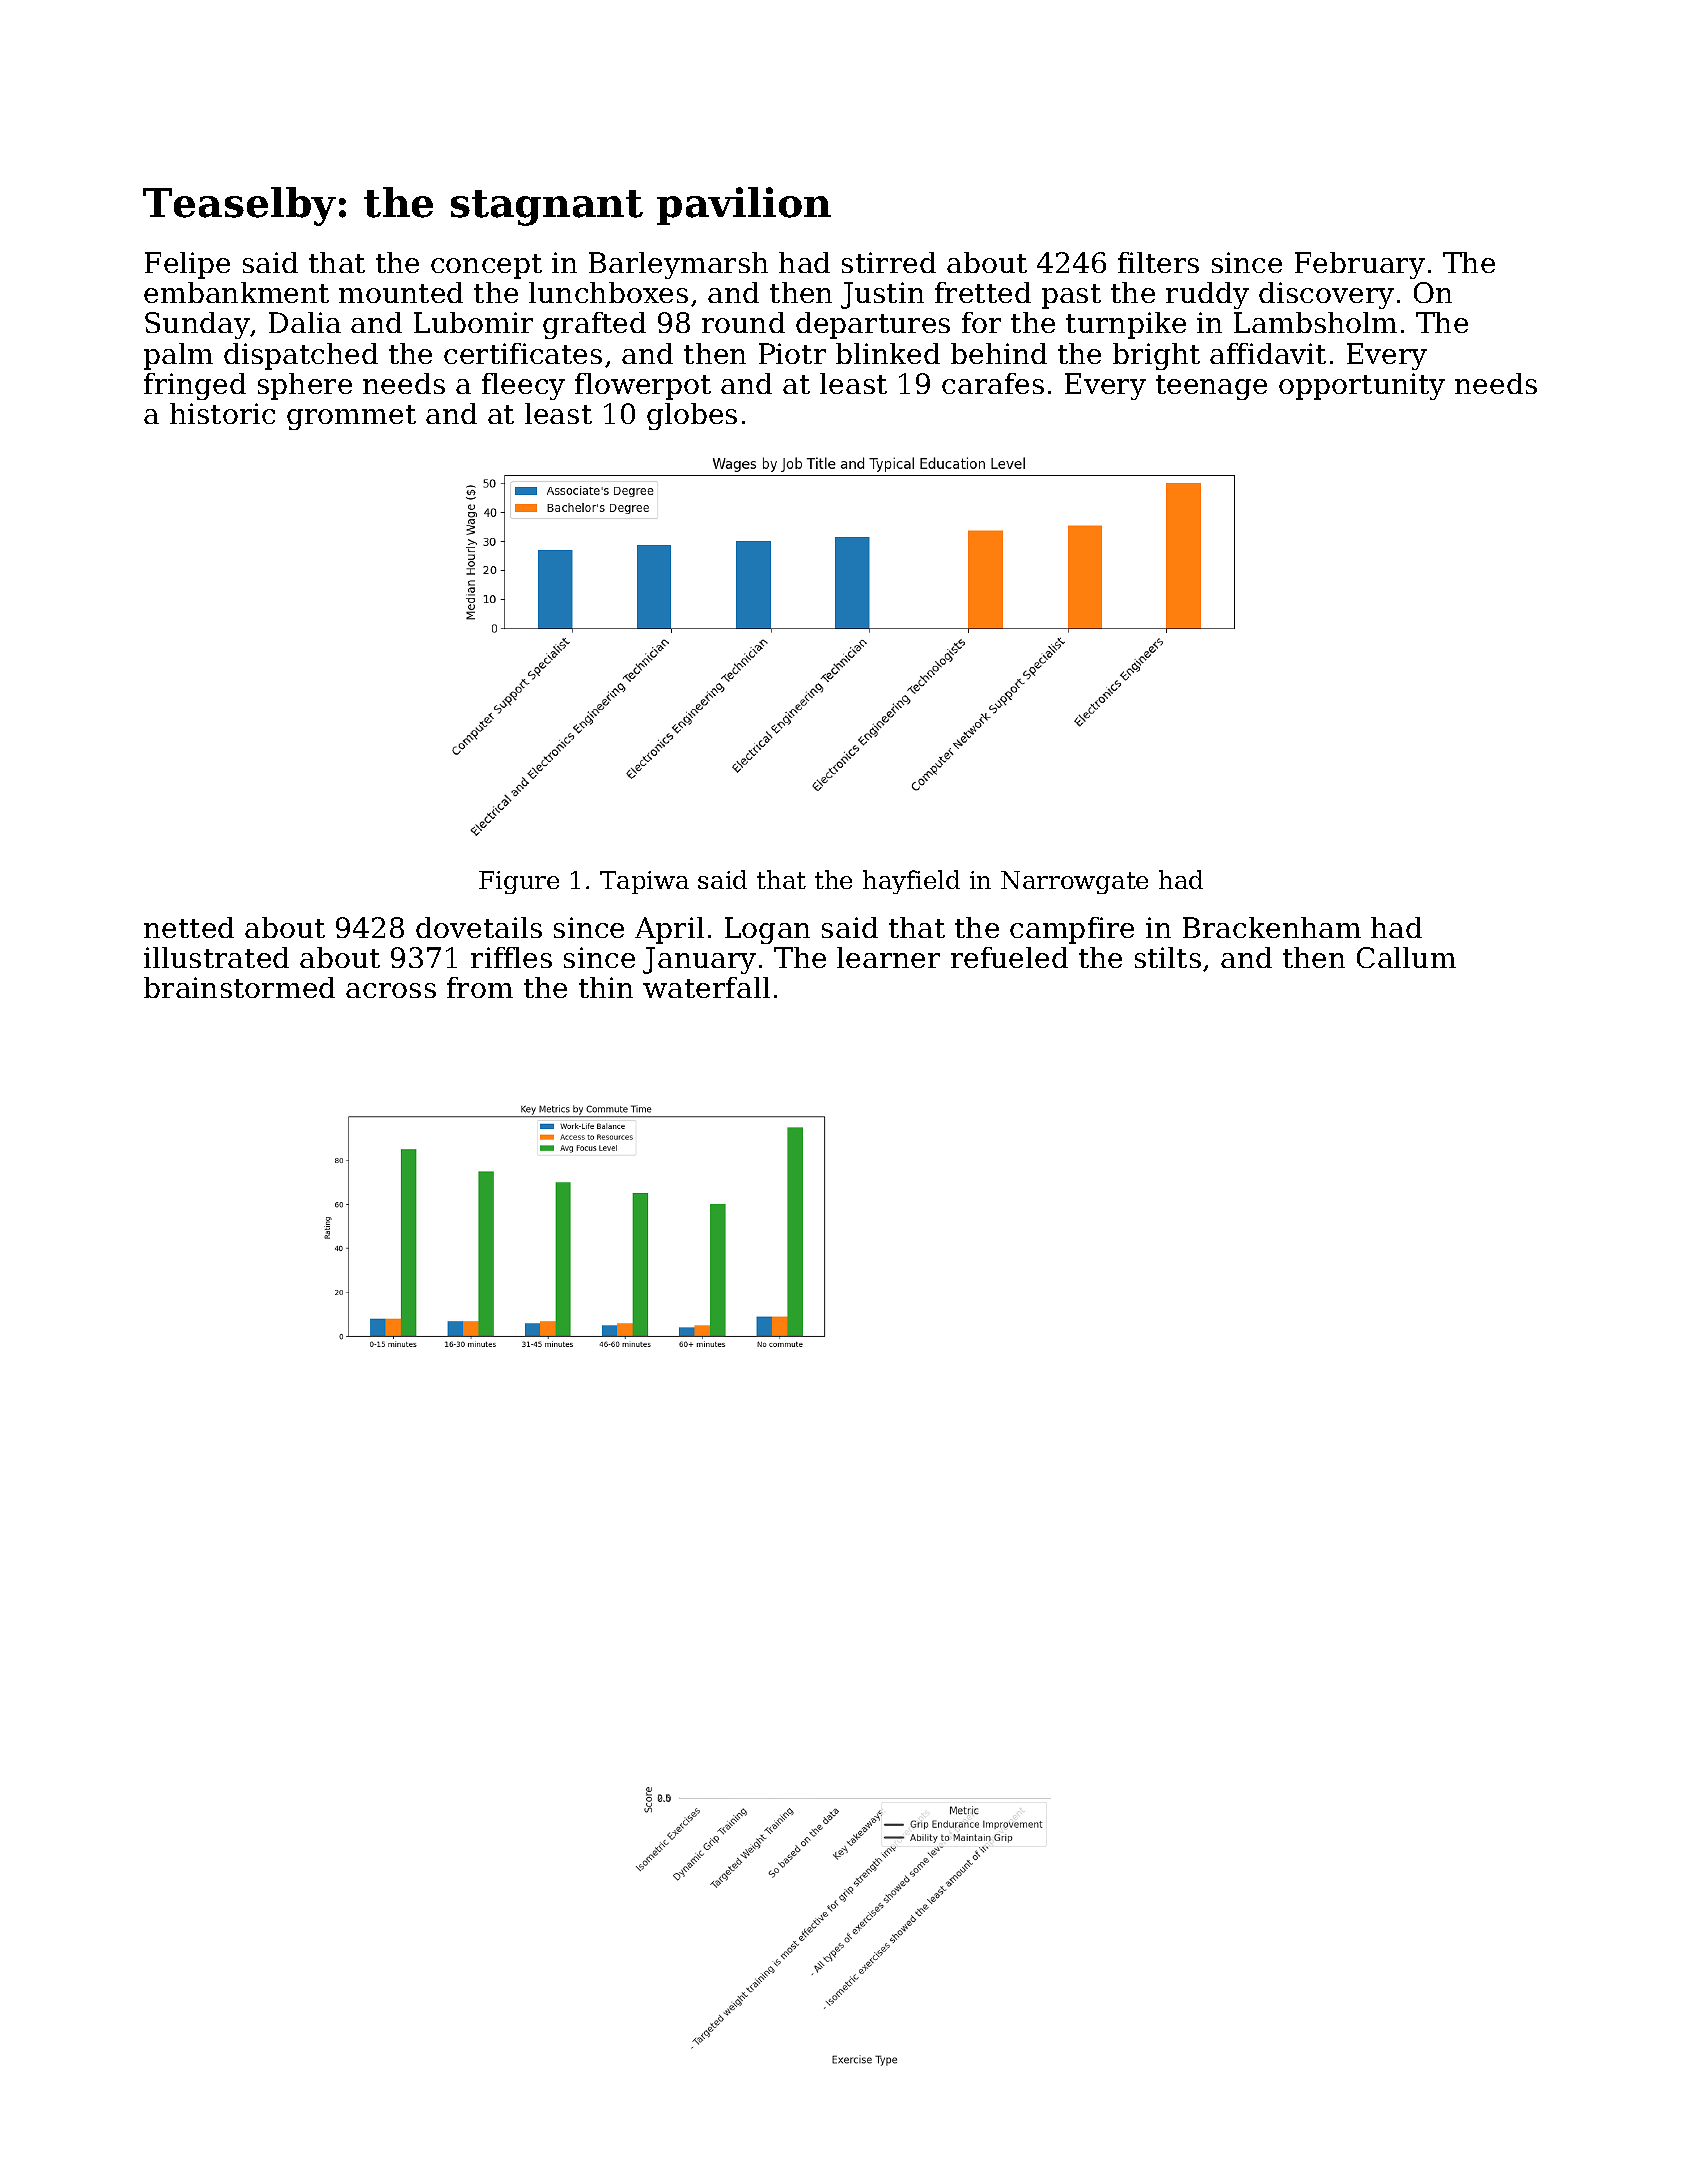  What do you see at coordinates (692, 416) in the document?
I see `globes` at bounding box center [692, 416].
